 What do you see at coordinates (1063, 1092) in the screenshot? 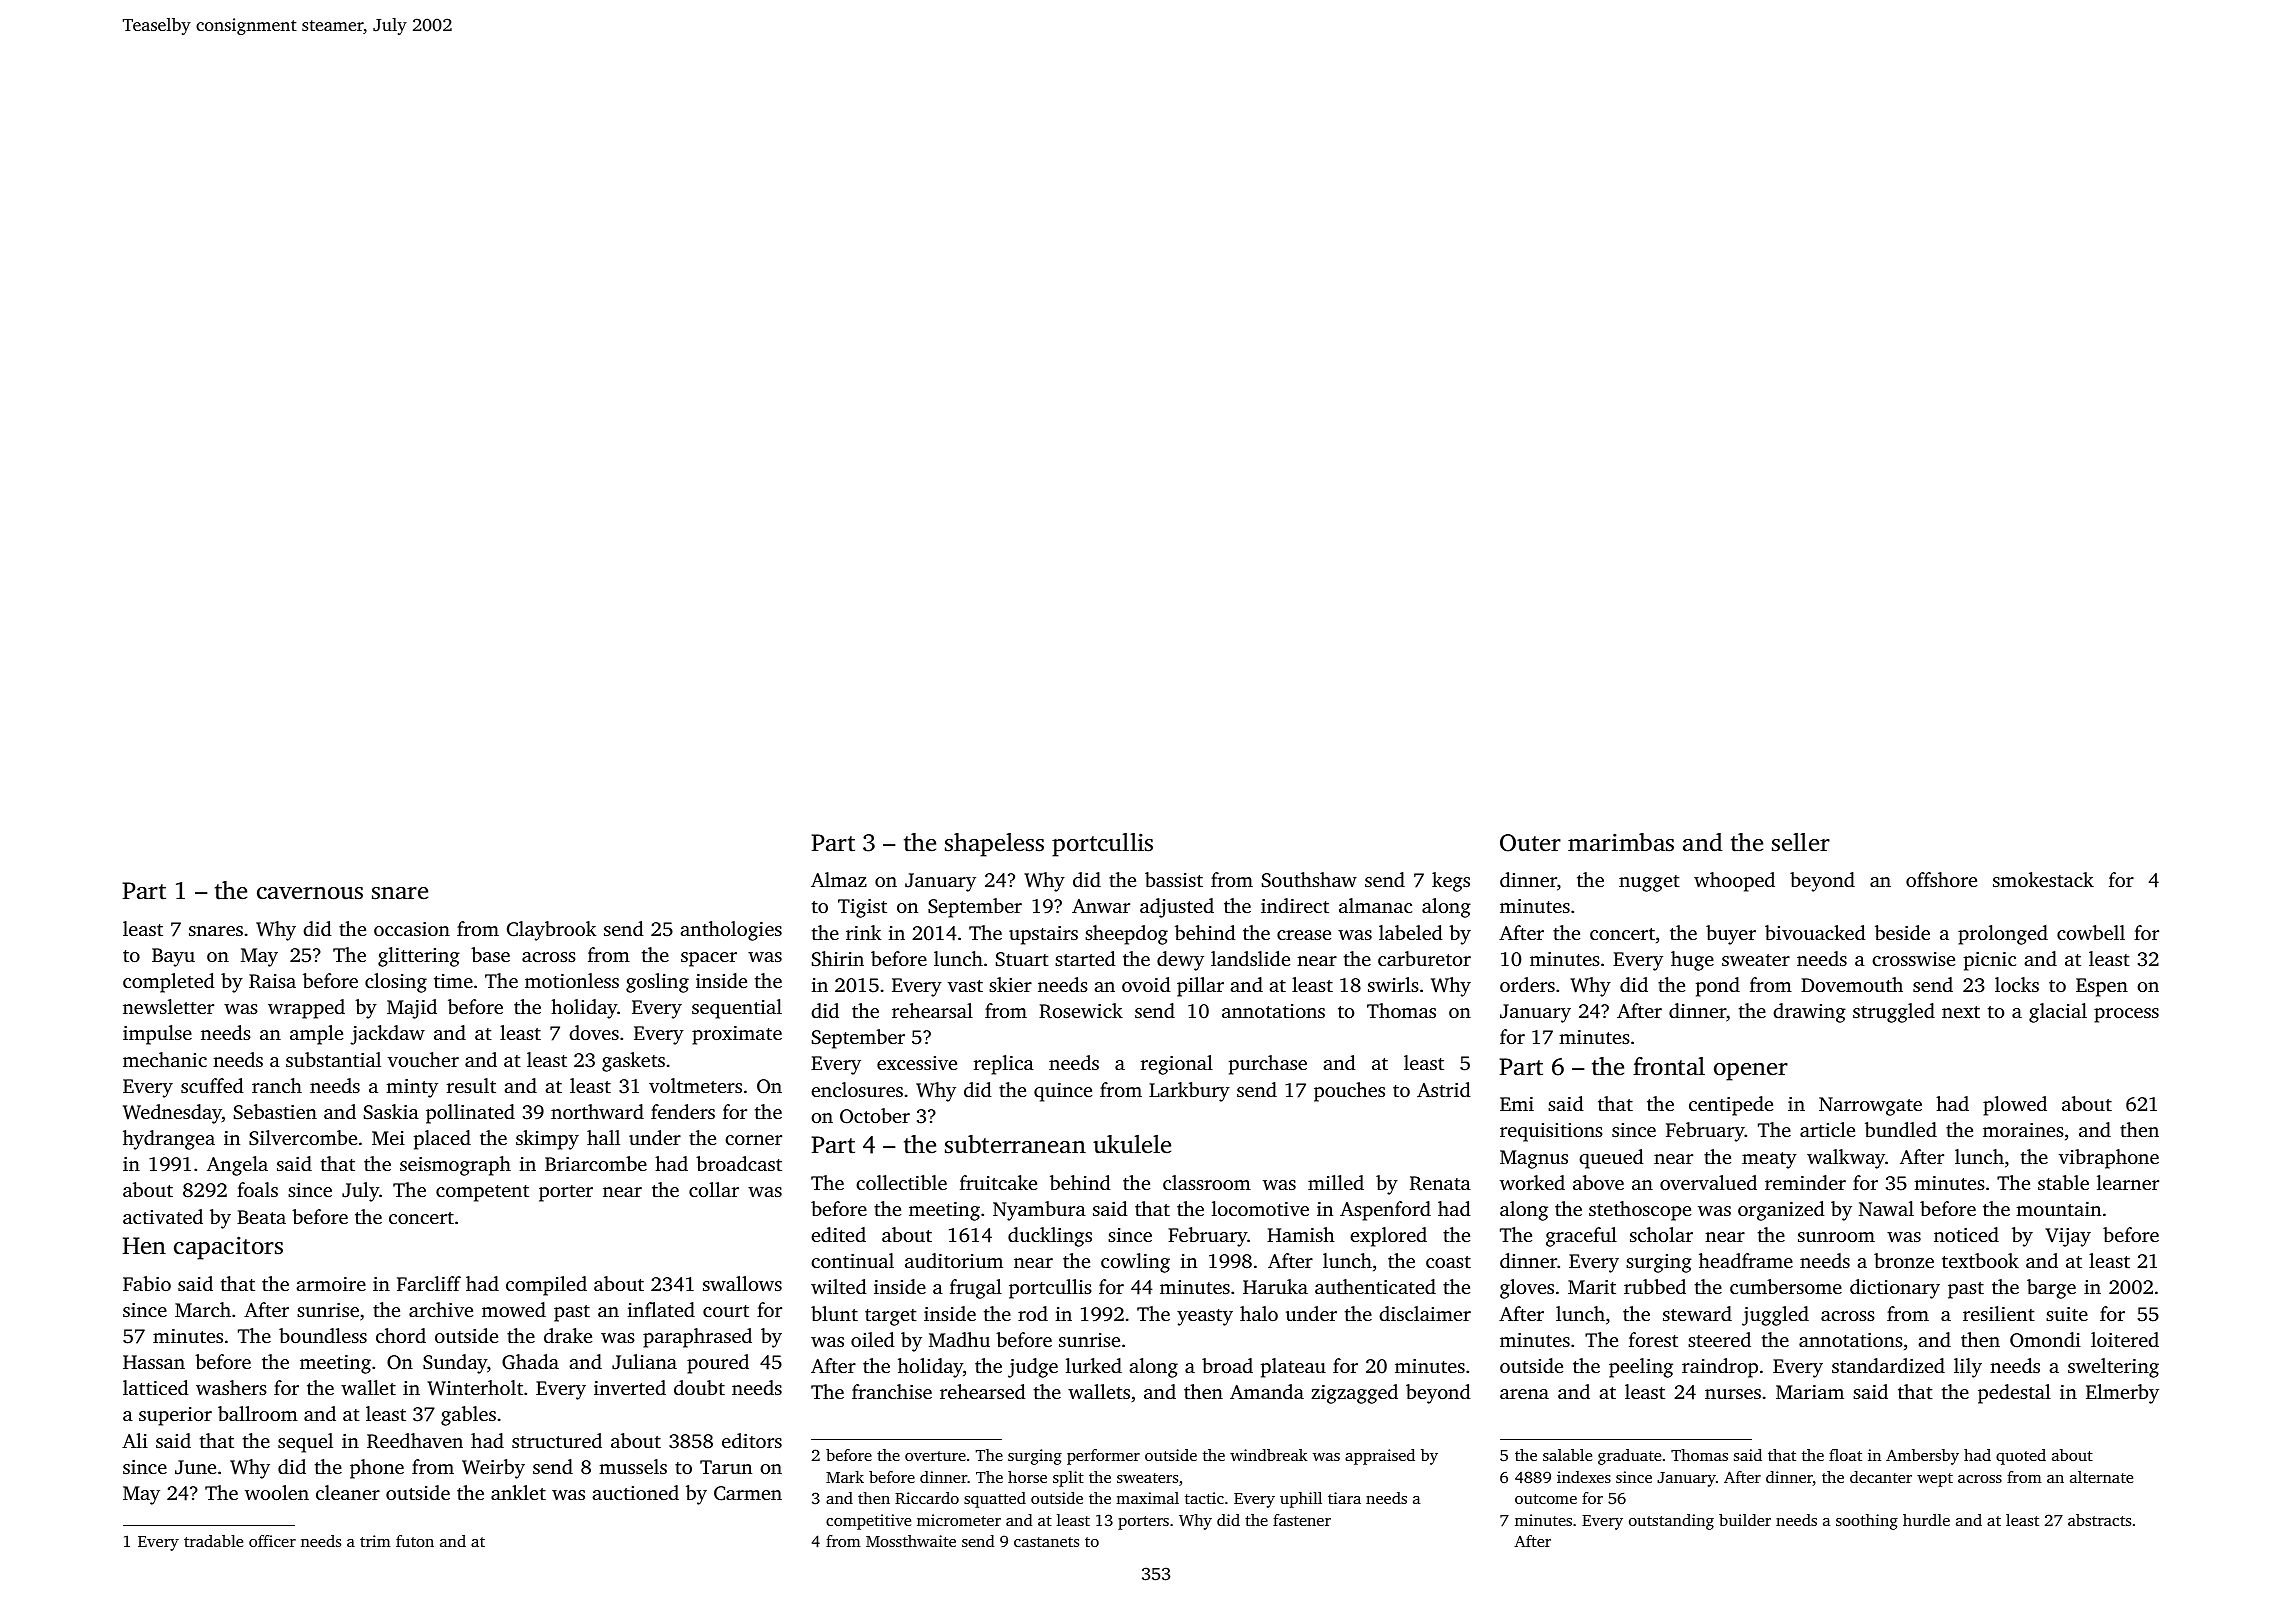
I see `quince` at bounding box center [1063, 1092].
